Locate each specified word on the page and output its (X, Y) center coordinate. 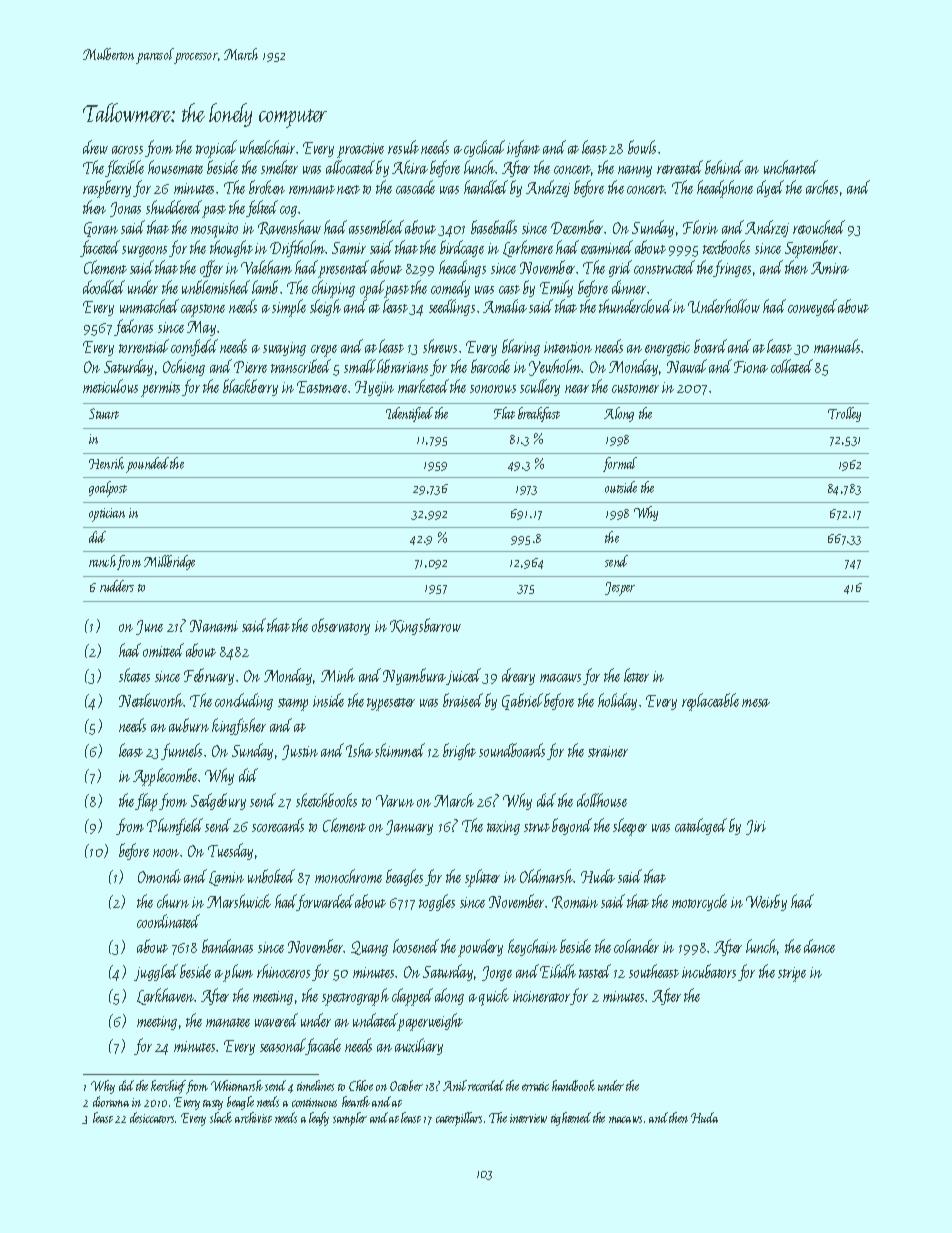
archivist (253, 1117)
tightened (571, 1119)
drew (95, 147)
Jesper (620, 589)
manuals (837, 346)
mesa (756, 703)
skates (134, 675)
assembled (376, 227)
